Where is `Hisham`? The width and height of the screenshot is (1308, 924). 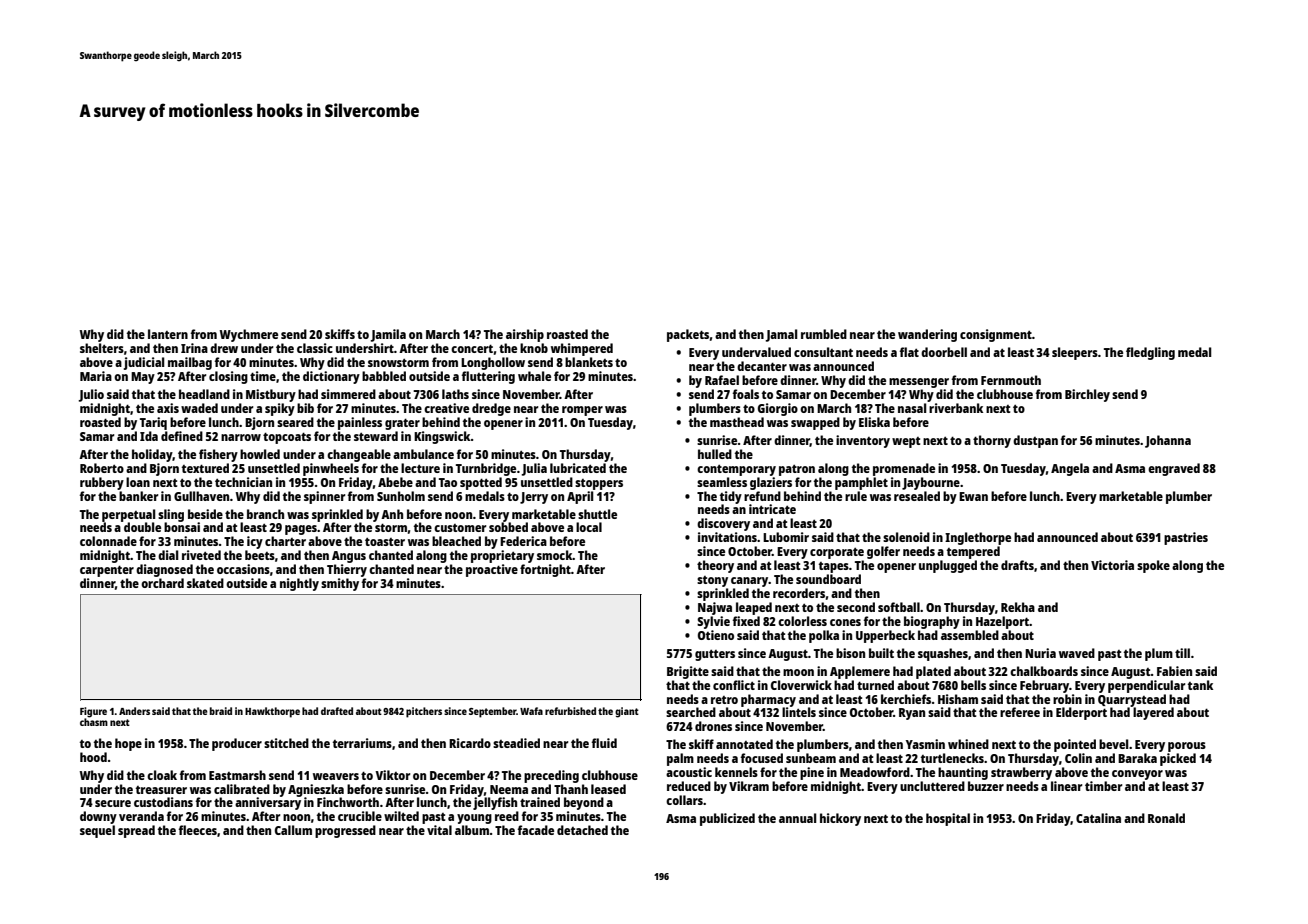
Hisham is located at coordinates (958, 699).
